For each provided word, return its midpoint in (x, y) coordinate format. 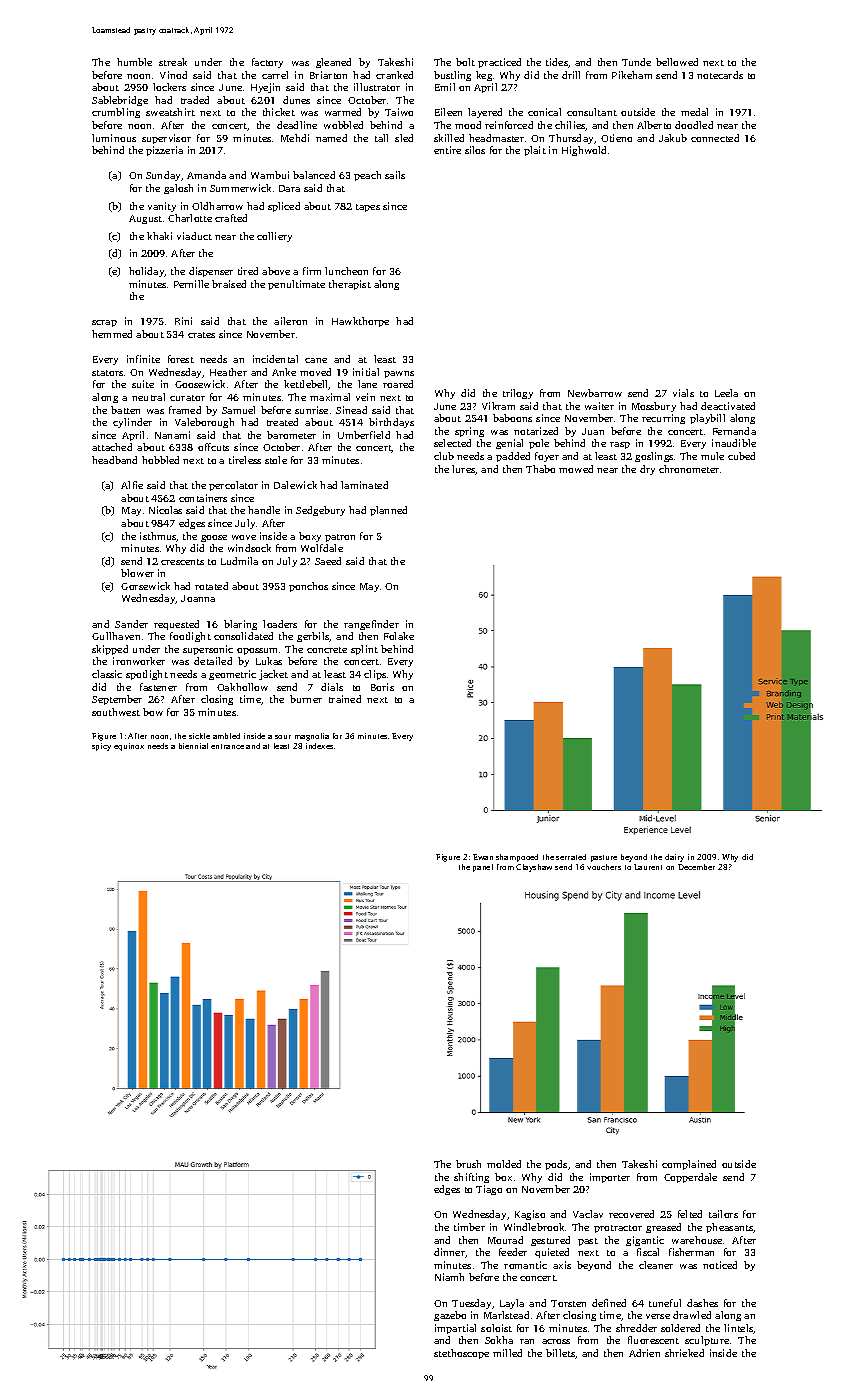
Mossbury (654, 407)
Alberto (654, 125)
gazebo (450, 1316)
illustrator (377, 87)
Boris (382, 687)
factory (267, 63)
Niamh (449, 1277)
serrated (571, 857)
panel (483, 868)
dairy (674, 858)
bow (153, 712)
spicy (101, 747)
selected (452, 443)
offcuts (213, 447)
